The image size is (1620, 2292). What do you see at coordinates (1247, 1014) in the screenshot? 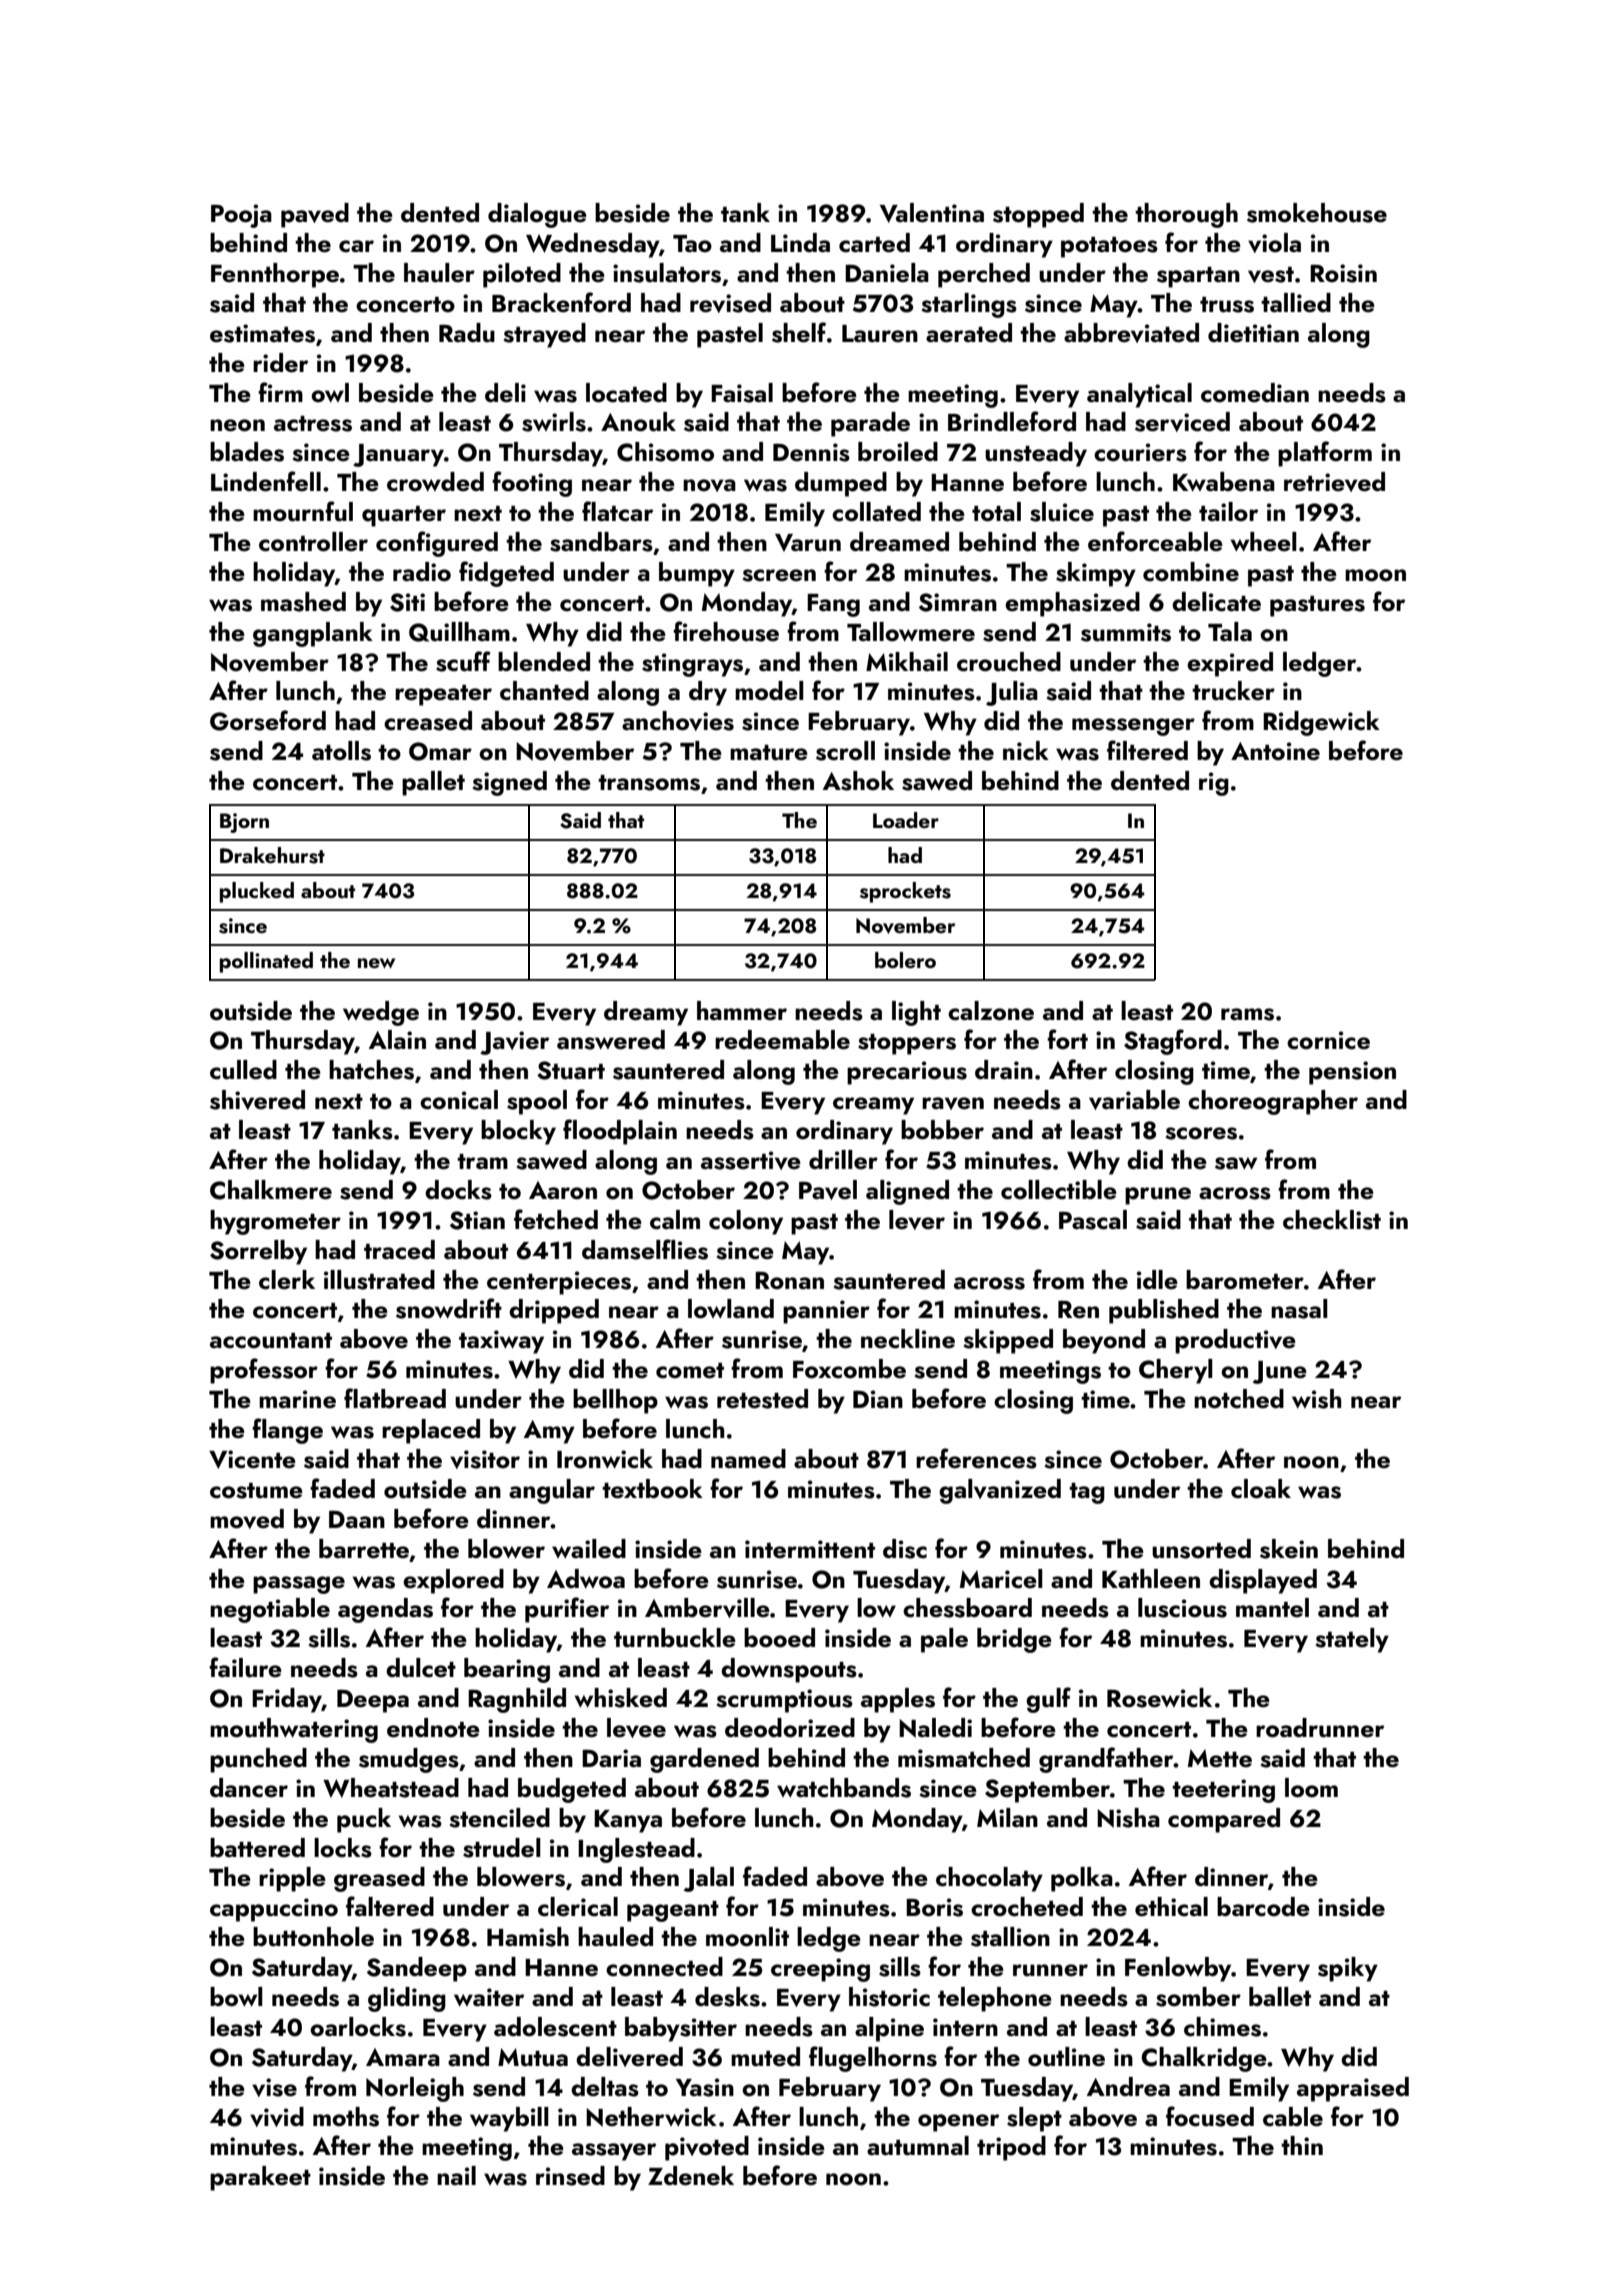
I see `rams` at bounding box center [1247, 1014].
